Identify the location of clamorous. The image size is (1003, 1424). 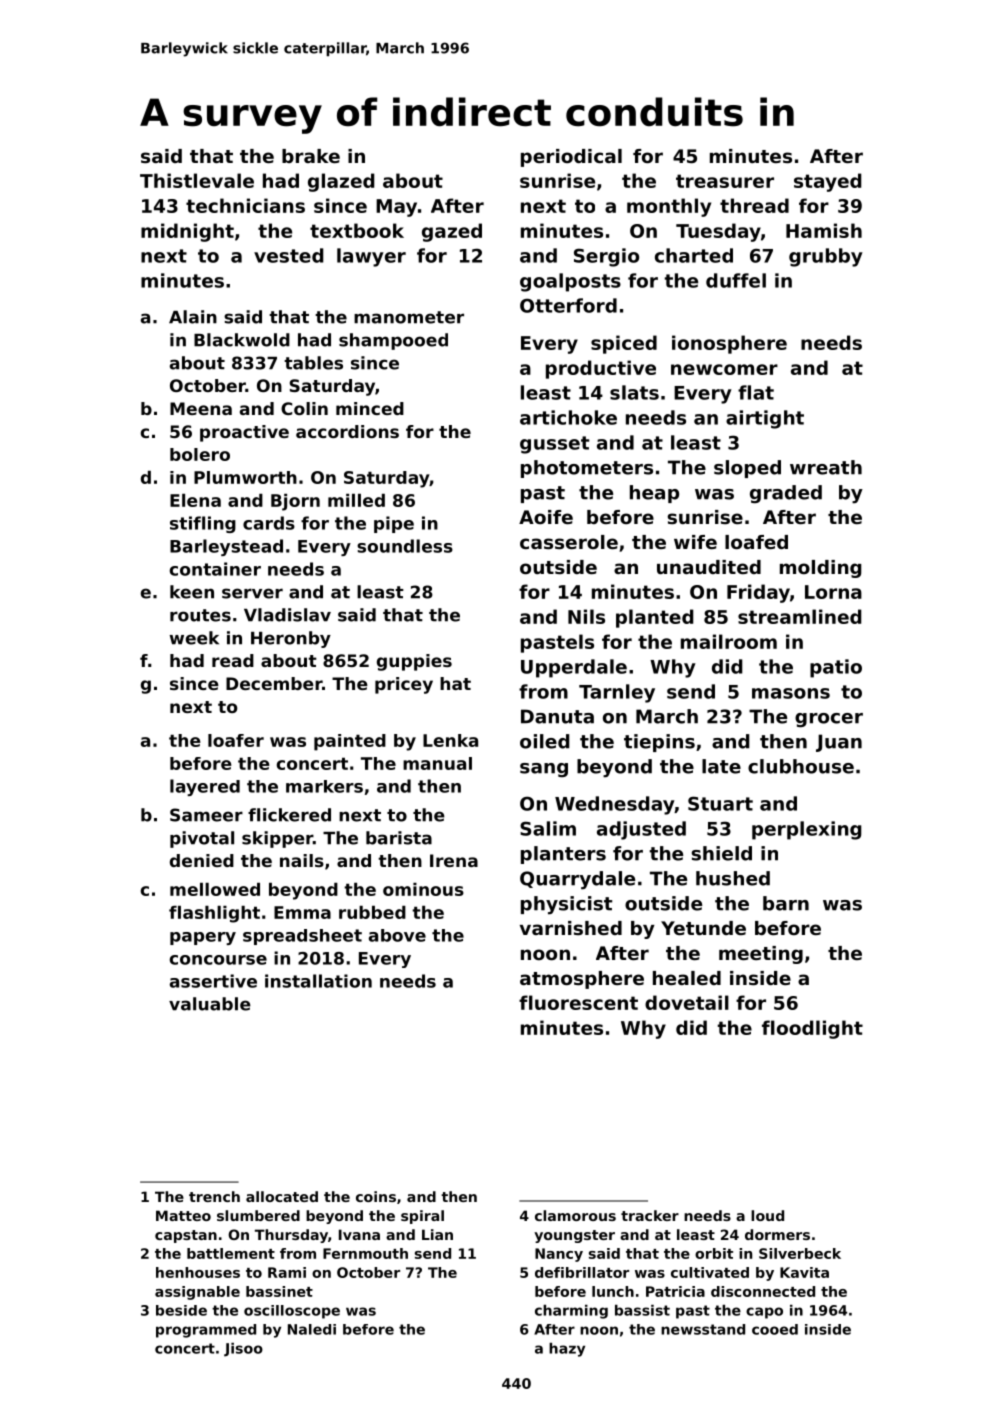
(575, 1215).
